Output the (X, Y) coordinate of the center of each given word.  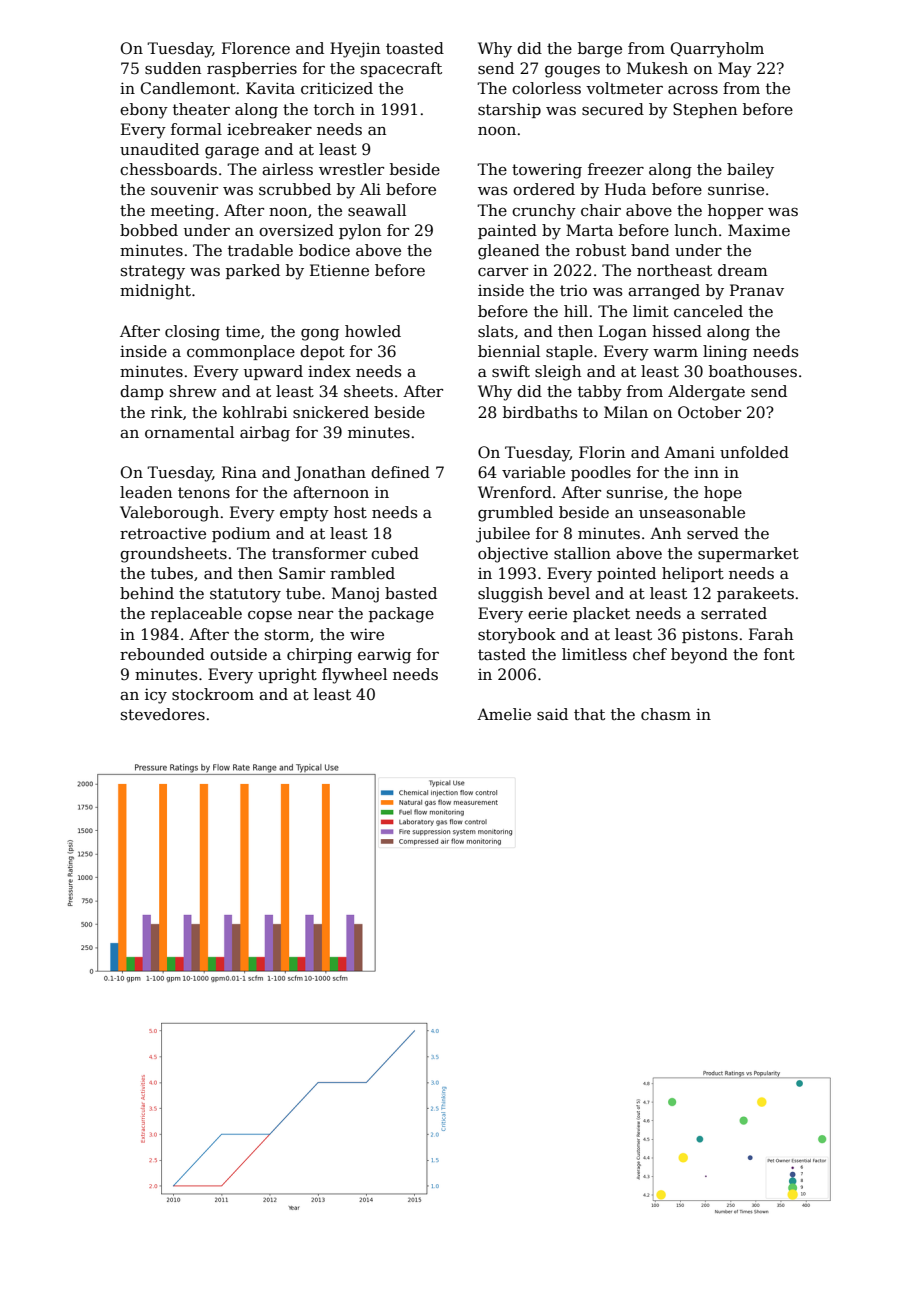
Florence (256, 48)
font (779, 654)
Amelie (504, 714)
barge (600, 50)
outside (238, 654)
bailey (750, 171)
